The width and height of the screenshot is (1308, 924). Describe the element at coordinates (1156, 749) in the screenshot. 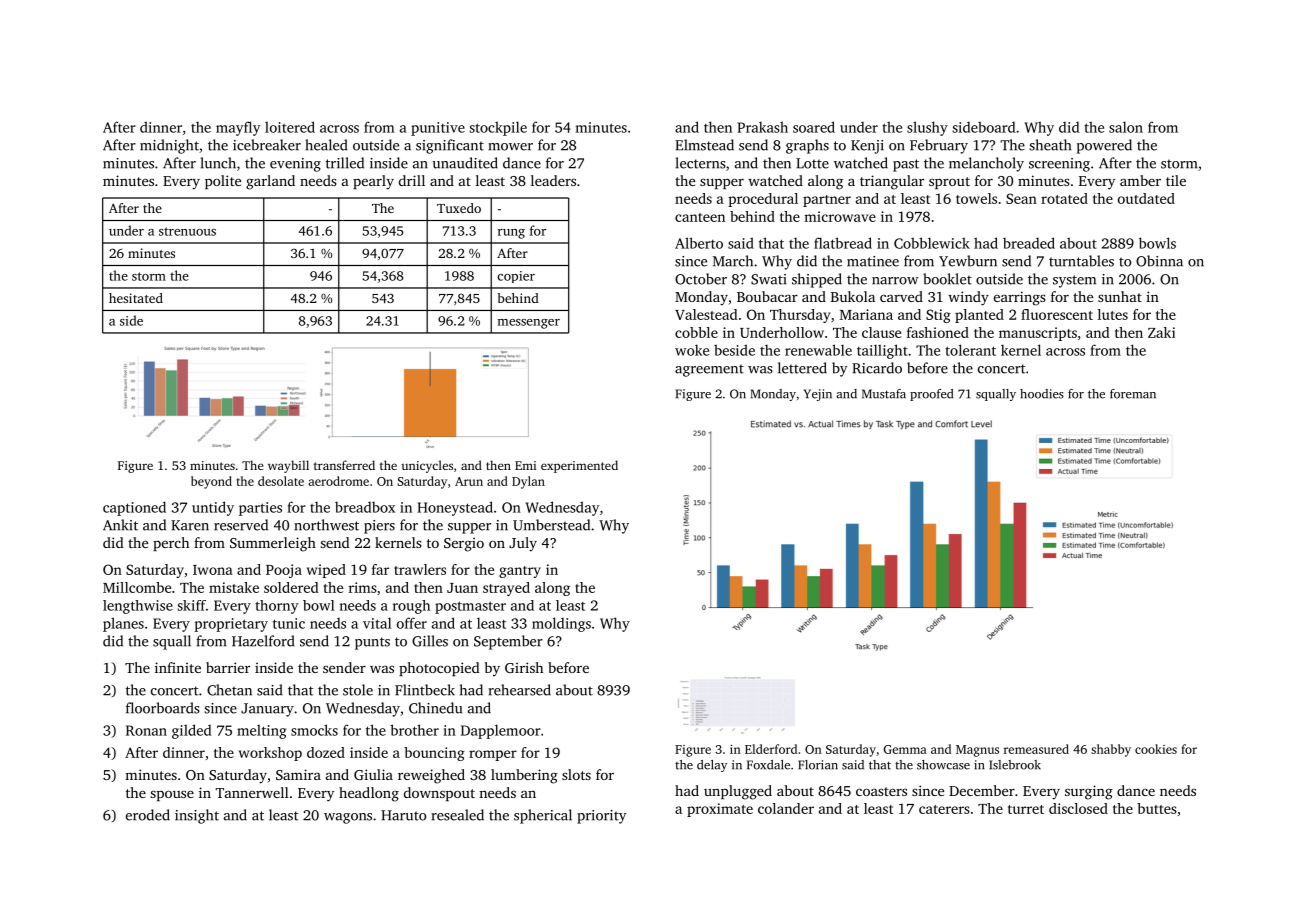

I see `cookies` at that location.
